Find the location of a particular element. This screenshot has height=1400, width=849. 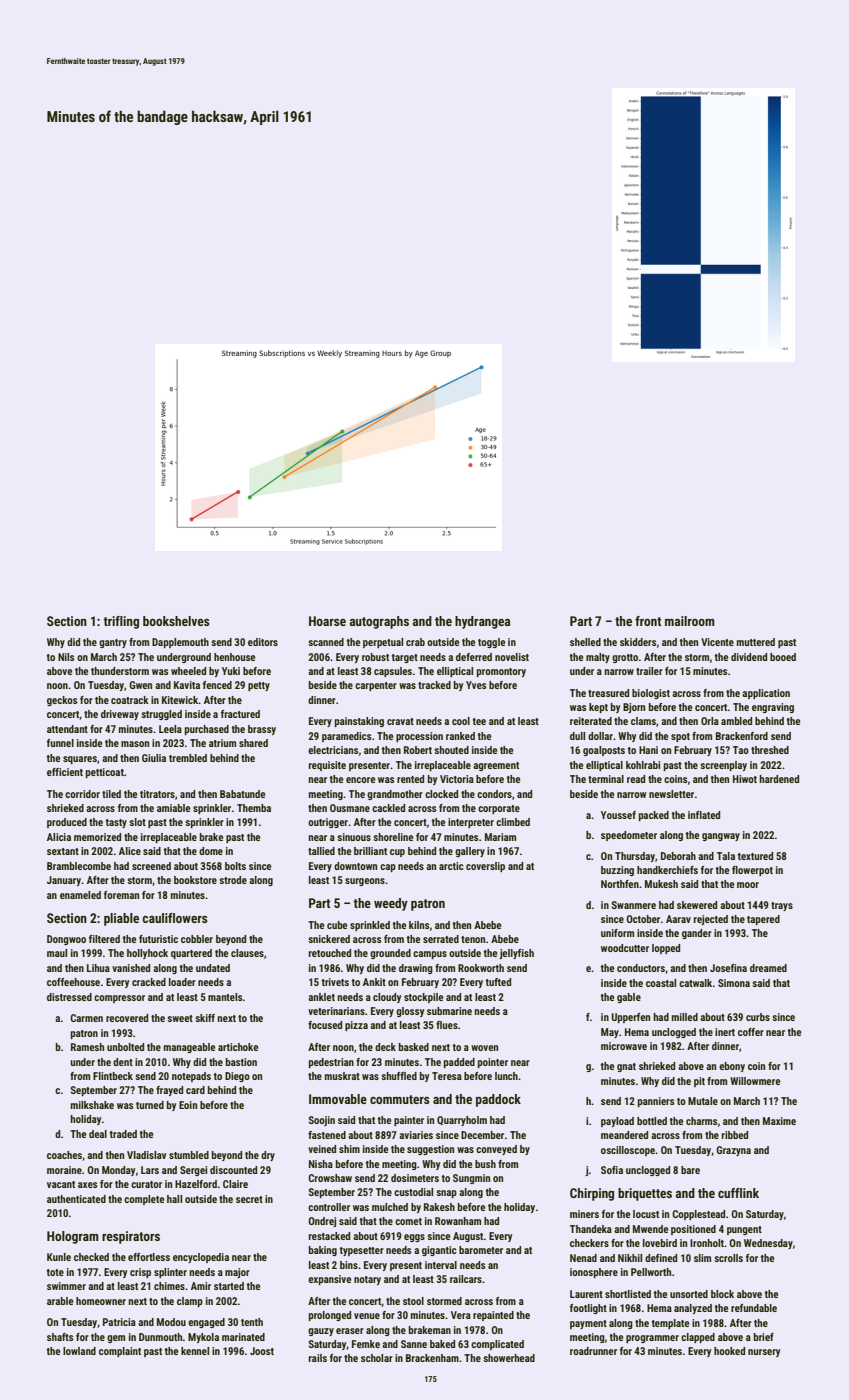

woven is located at coordinates (484, 1048).
